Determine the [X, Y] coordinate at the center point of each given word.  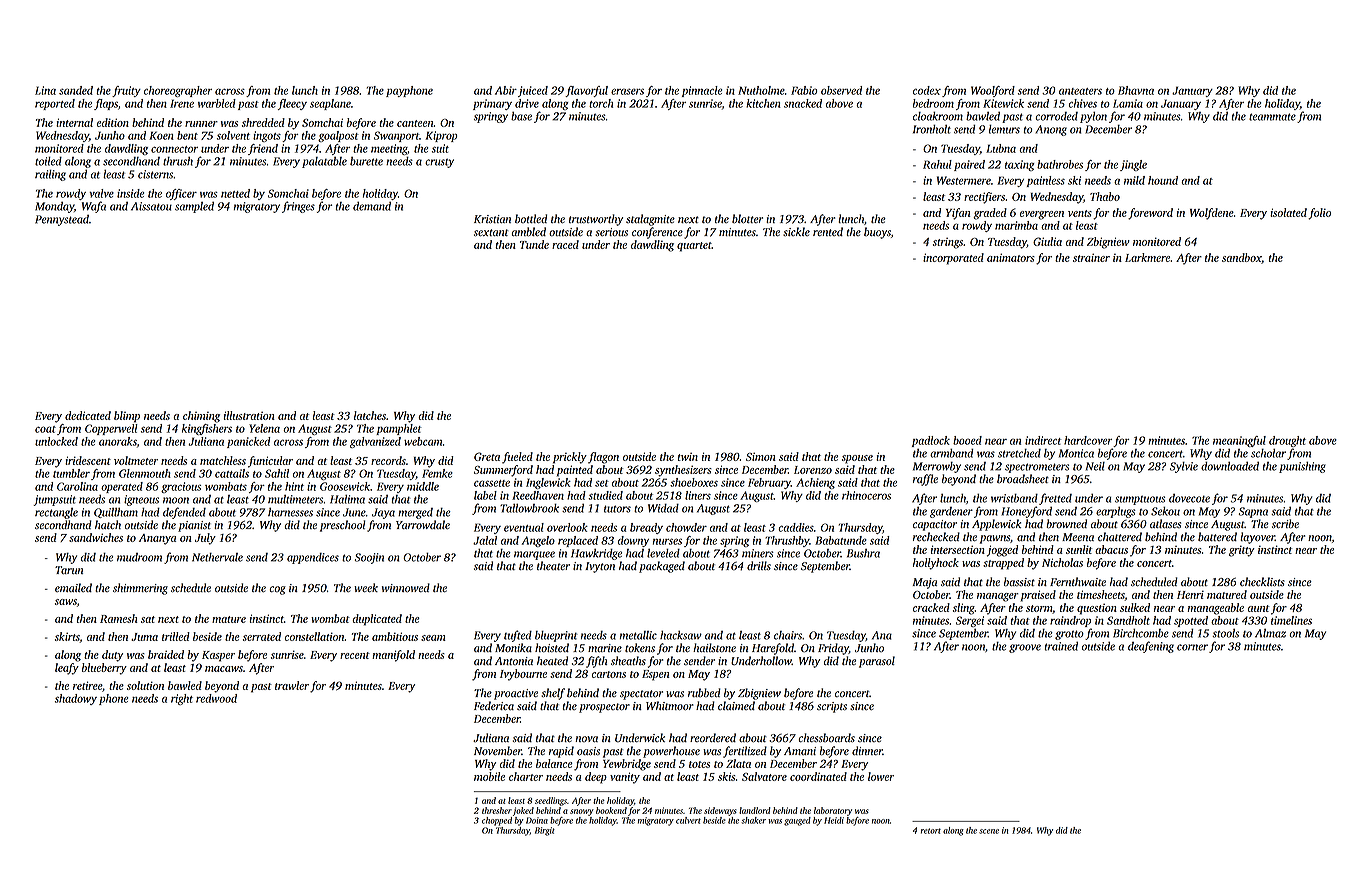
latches [370, 415]
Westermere [964, 180]
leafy [67, 669]
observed [841, 90]
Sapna [1253, 512]
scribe [1285, 524]
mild [1134, 180]
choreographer [178, 91]
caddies [796, 527]
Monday [54, 207]
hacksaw [681, 635]
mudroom [139, 557]
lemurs [1004, 129]
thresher [497, 810]
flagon [603, 458]
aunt [1259, 608]
